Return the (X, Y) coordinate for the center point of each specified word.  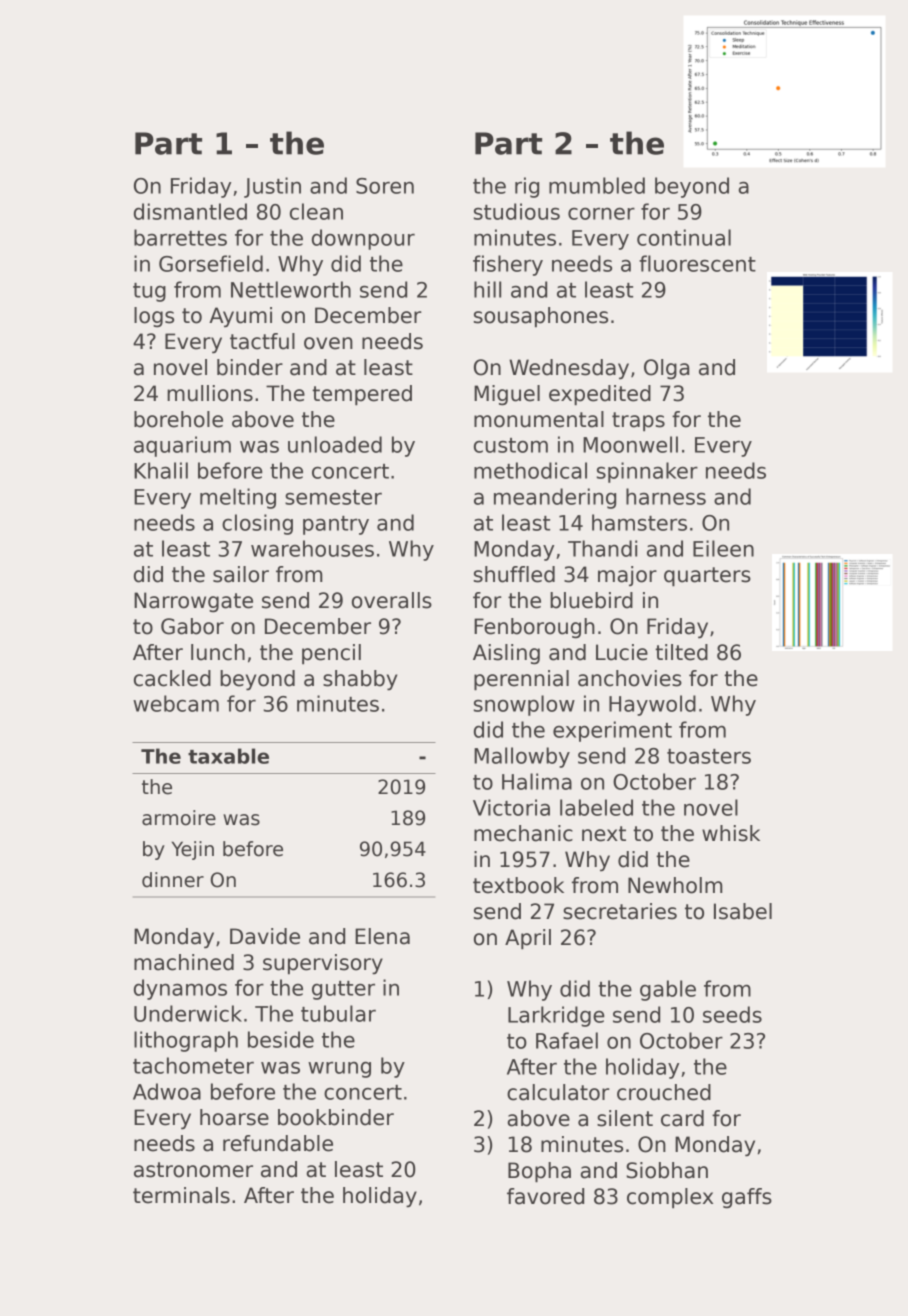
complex (670, 1198)
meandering (555, 498)
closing (257, 524)
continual (684, 237)
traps (638, 422)
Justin (272, 187)
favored (545, 1196)
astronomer (193, 1170)
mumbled (597, 185)
